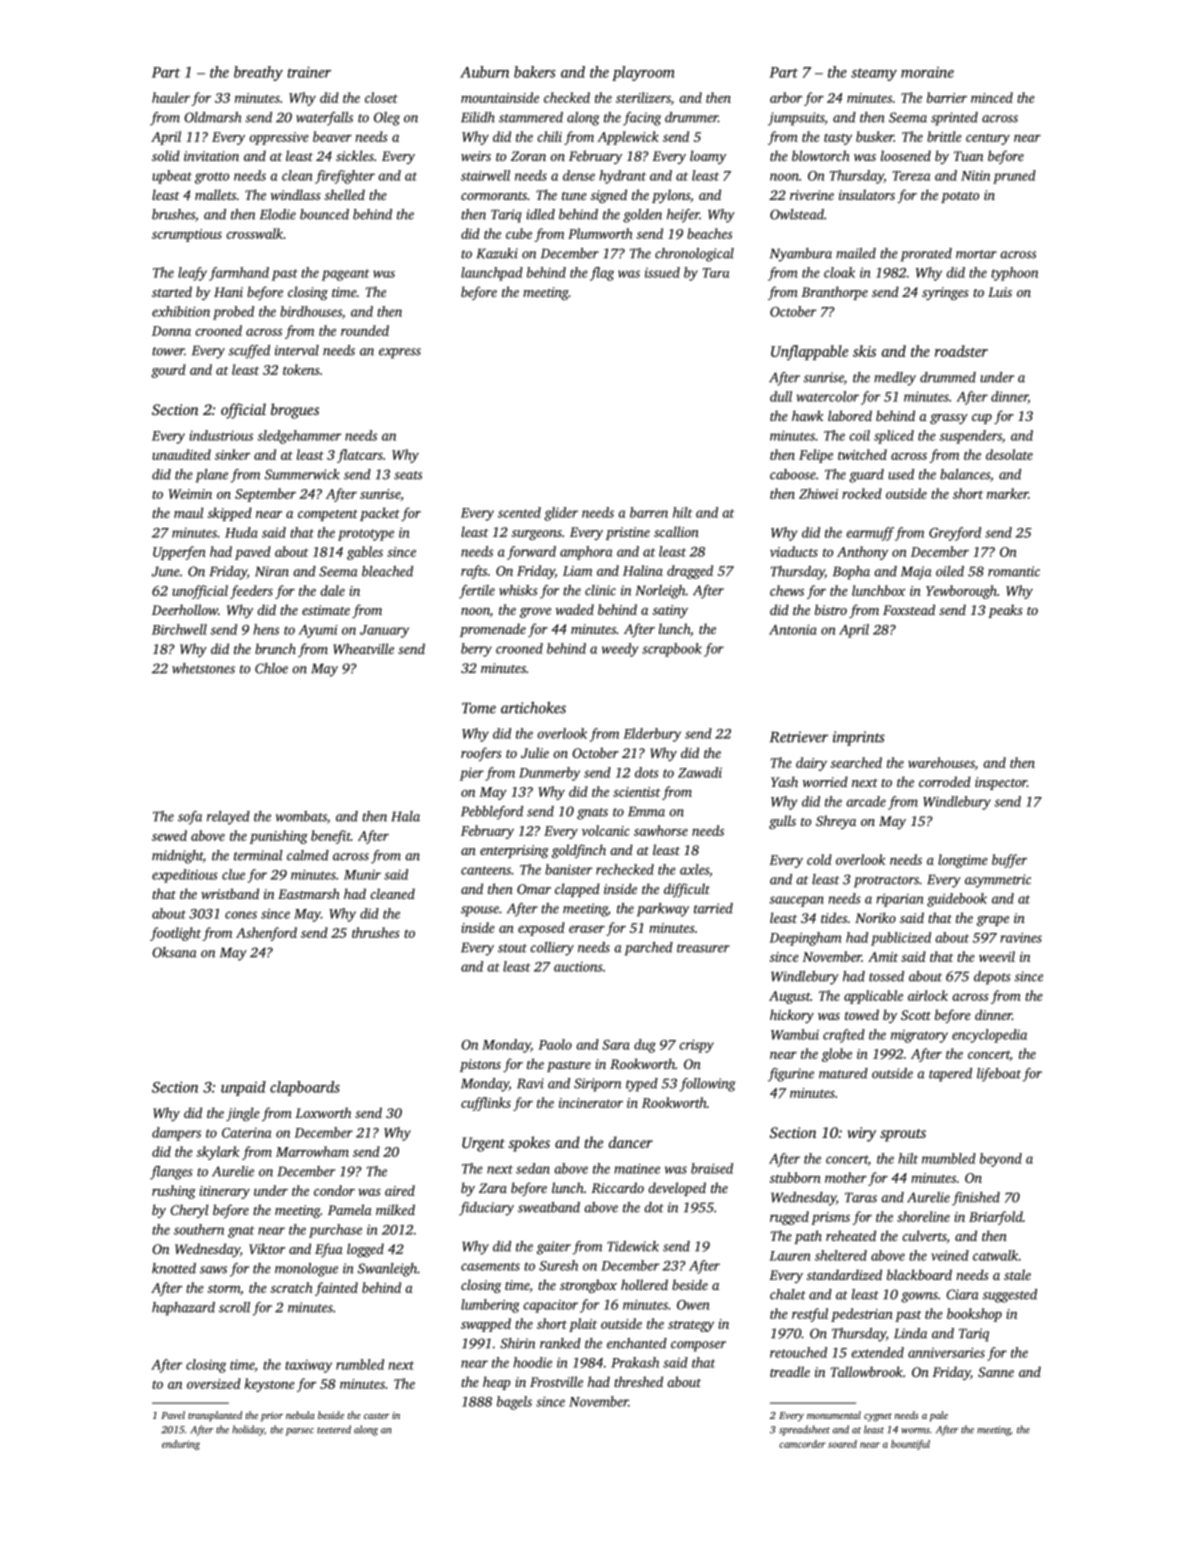  Describe the element at coordinates (179, 553) in the screenshot. I see `Upperfen` at that location.
